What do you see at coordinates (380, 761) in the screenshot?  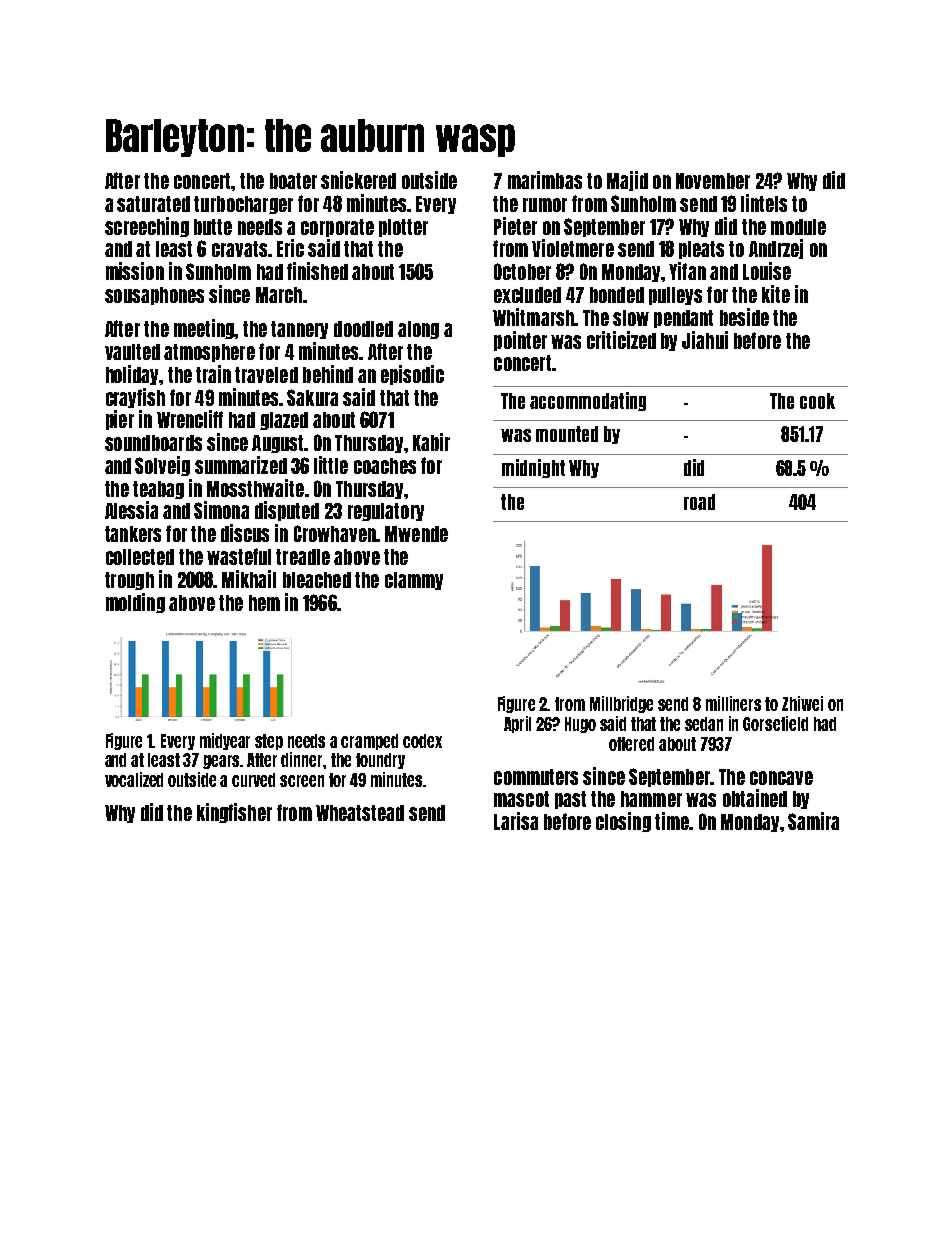 I see `foundry` at bounding box center [380, 761].
